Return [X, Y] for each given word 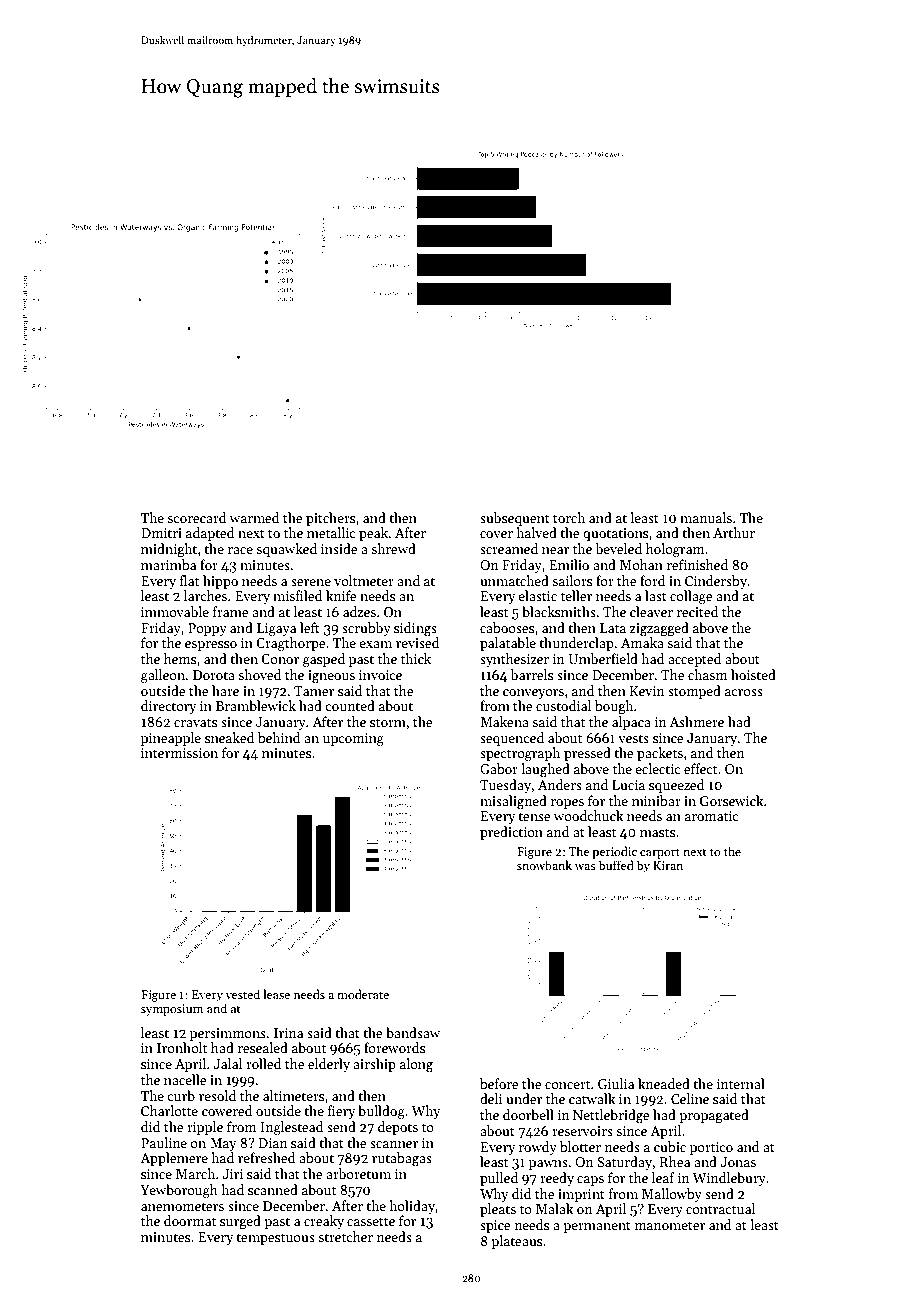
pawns [548, 1165]
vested [242, 994]
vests [633, 738]
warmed [254, 517]
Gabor [499, 768]
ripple [205, 1128]
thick [416, 658]
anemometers [182, 1206]
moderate [363, 994]
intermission [179, 753]
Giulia [616, 1083]
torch [569, 517]
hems [180, 658]
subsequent [515, 519]
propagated [714, 1116]
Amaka [642, 642]
